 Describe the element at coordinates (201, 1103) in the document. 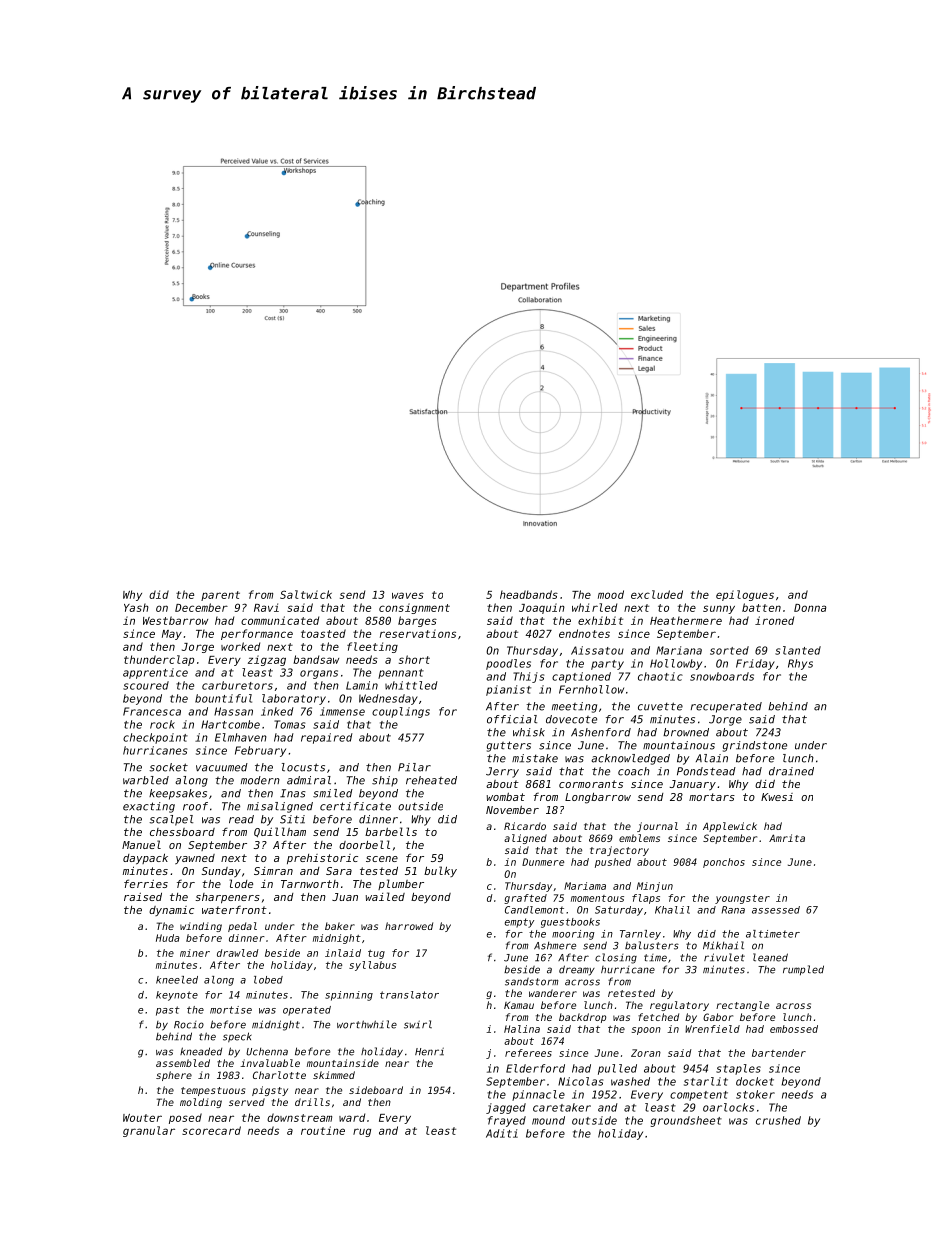

I see `molding` at that location.
